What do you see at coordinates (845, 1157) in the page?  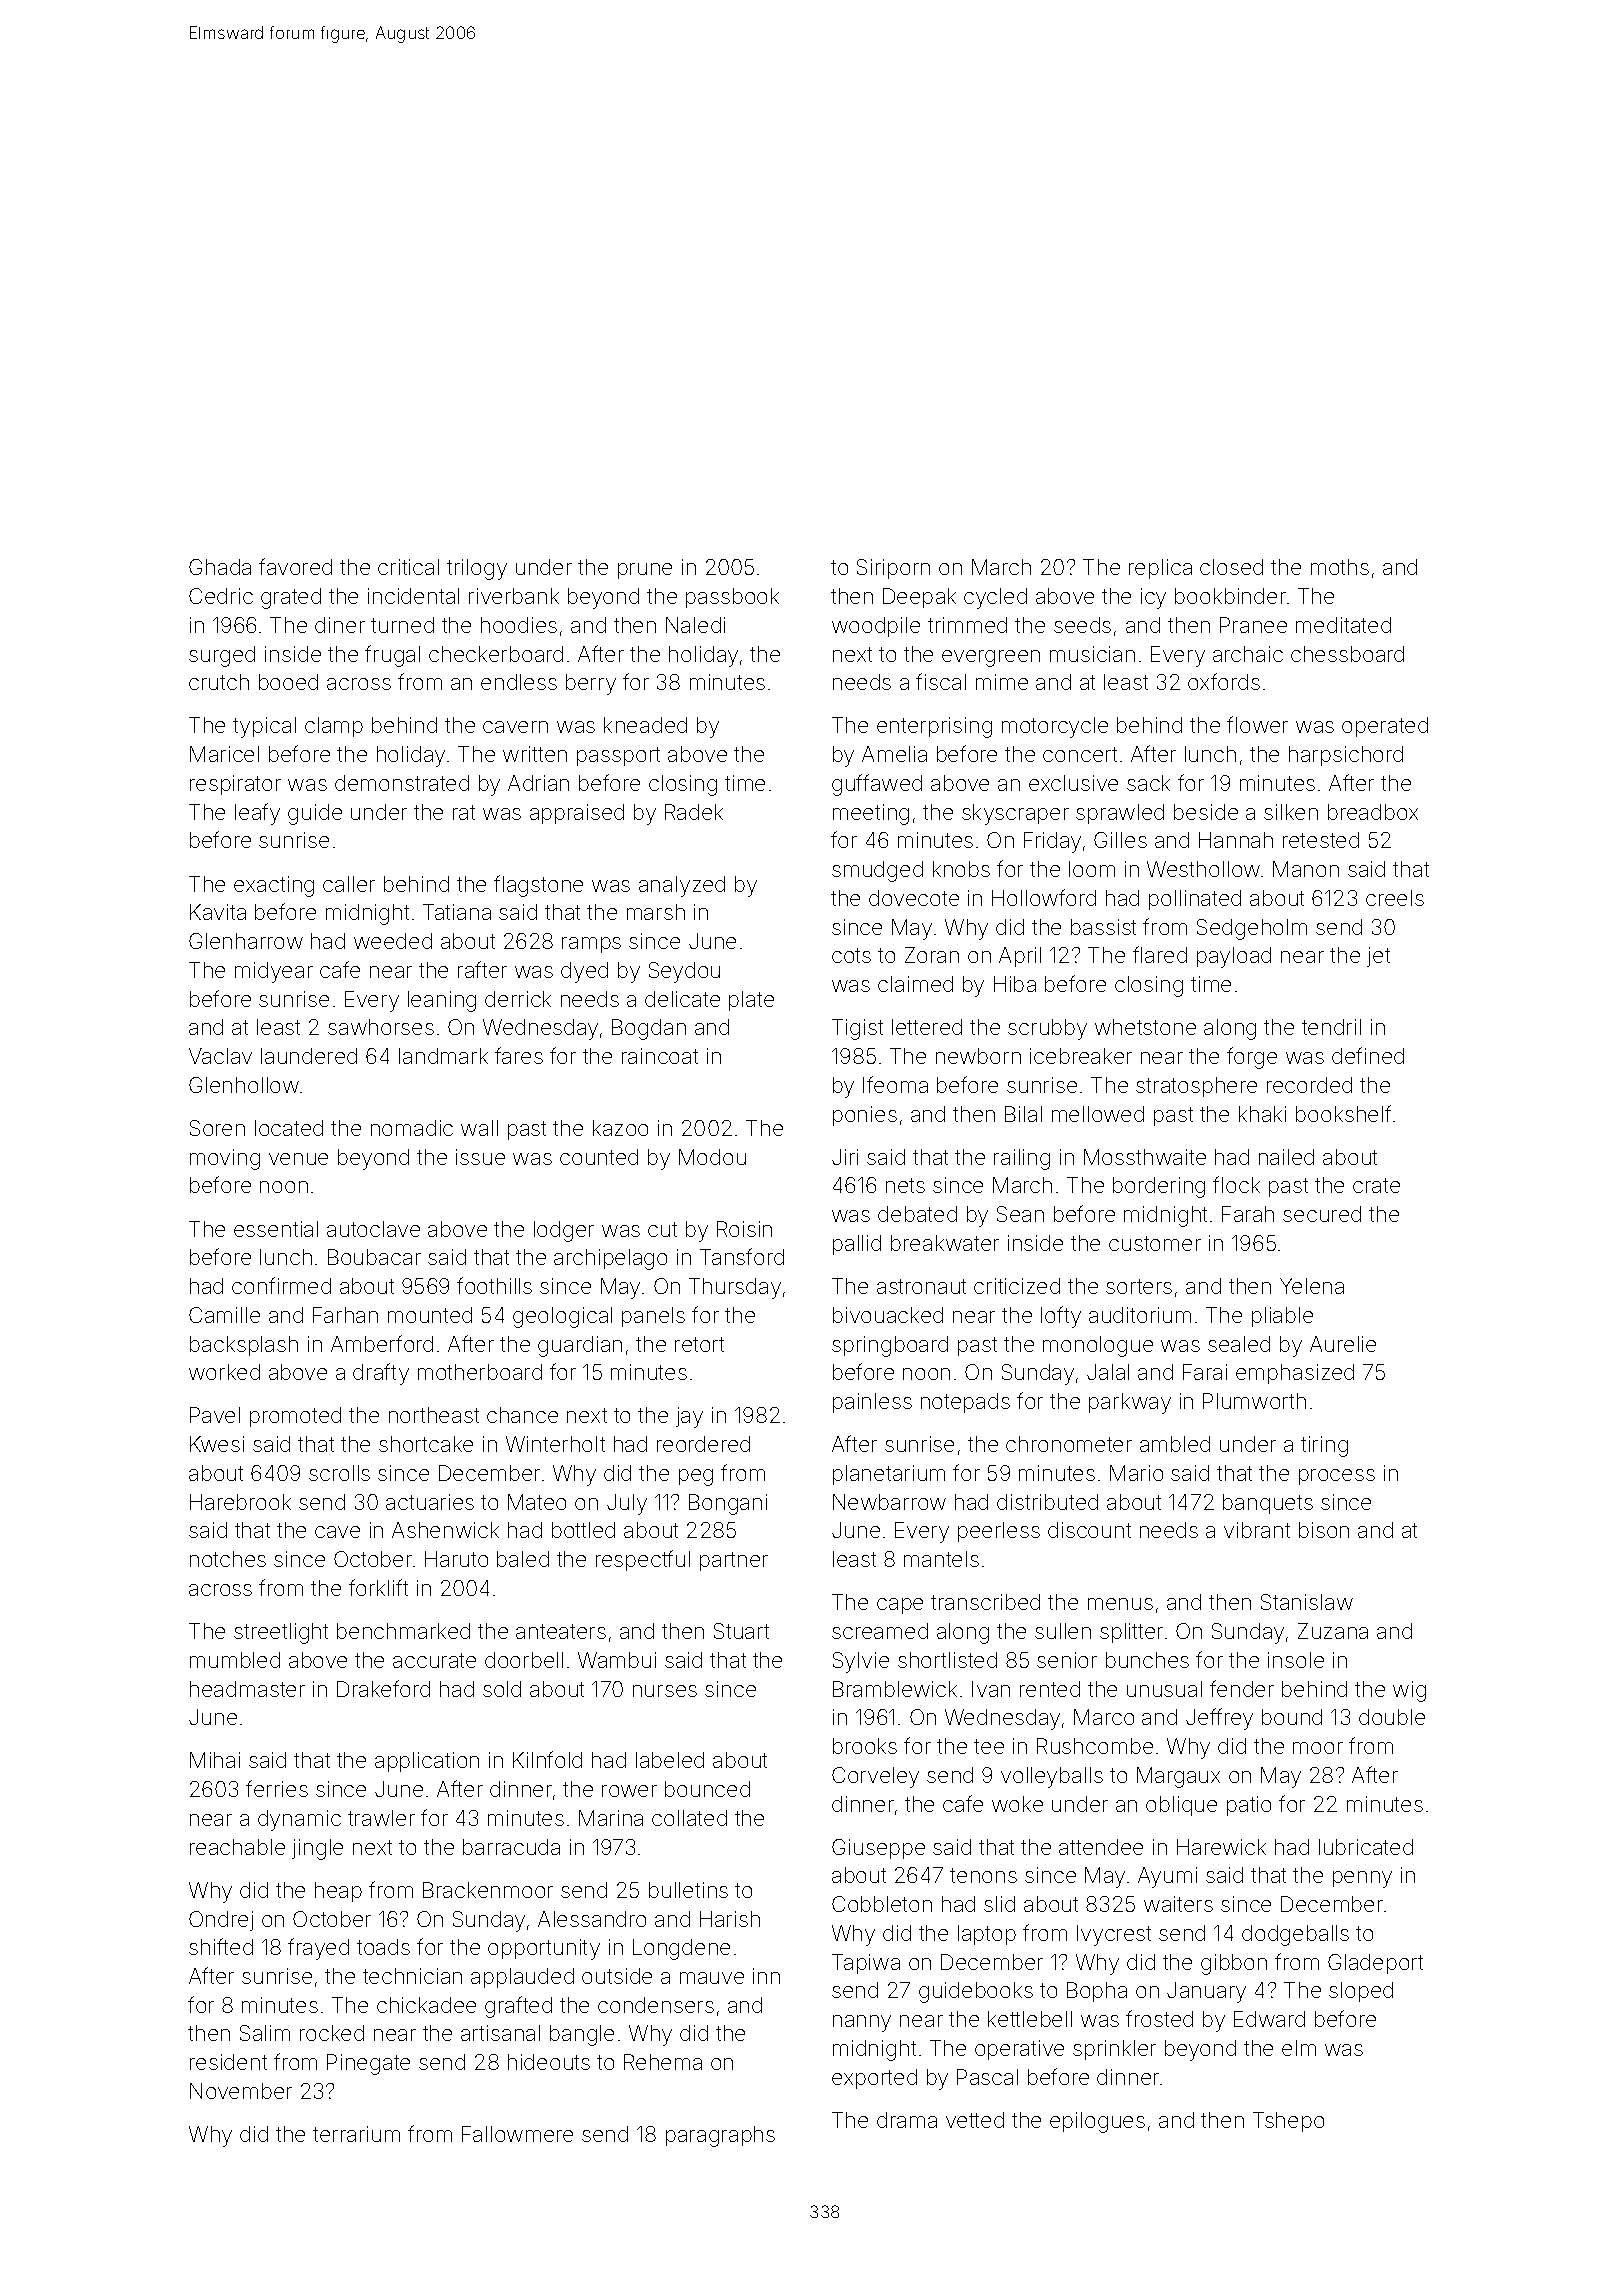 I see `Jiri` at bounding box center [845, 1157].
